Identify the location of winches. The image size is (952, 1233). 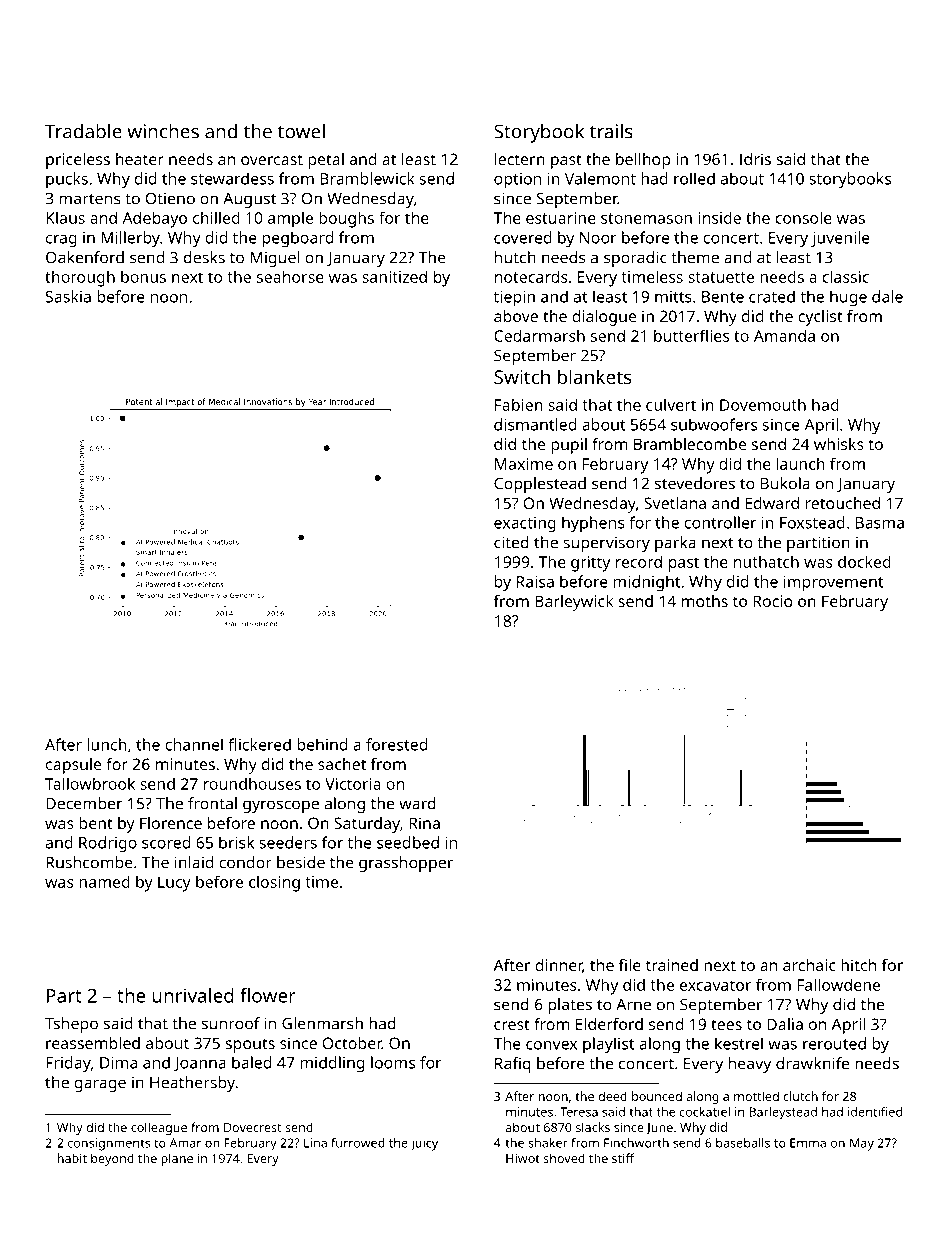
(163, 131).
